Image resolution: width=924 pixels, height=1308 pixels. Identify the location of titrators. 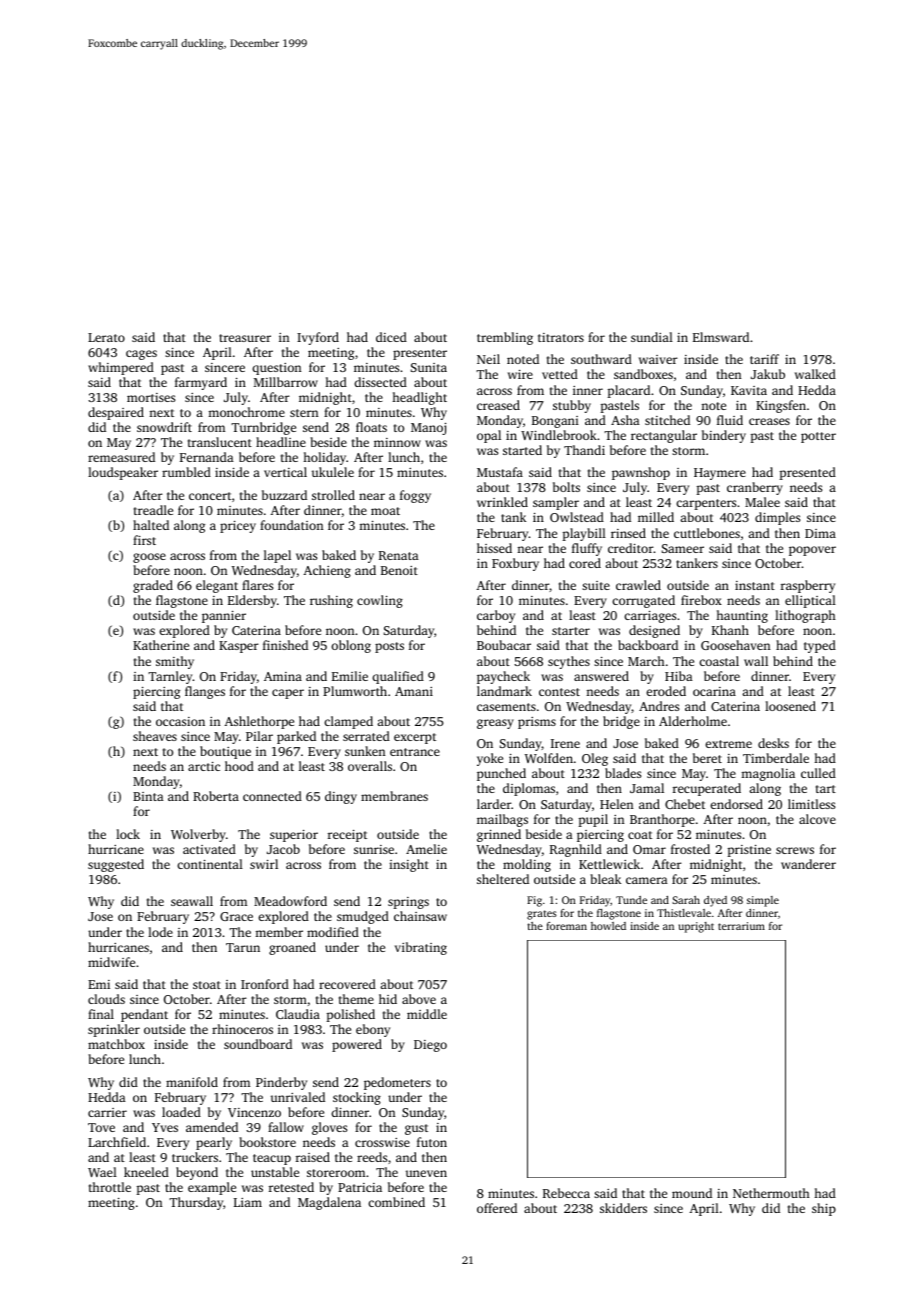
(561, 337).
